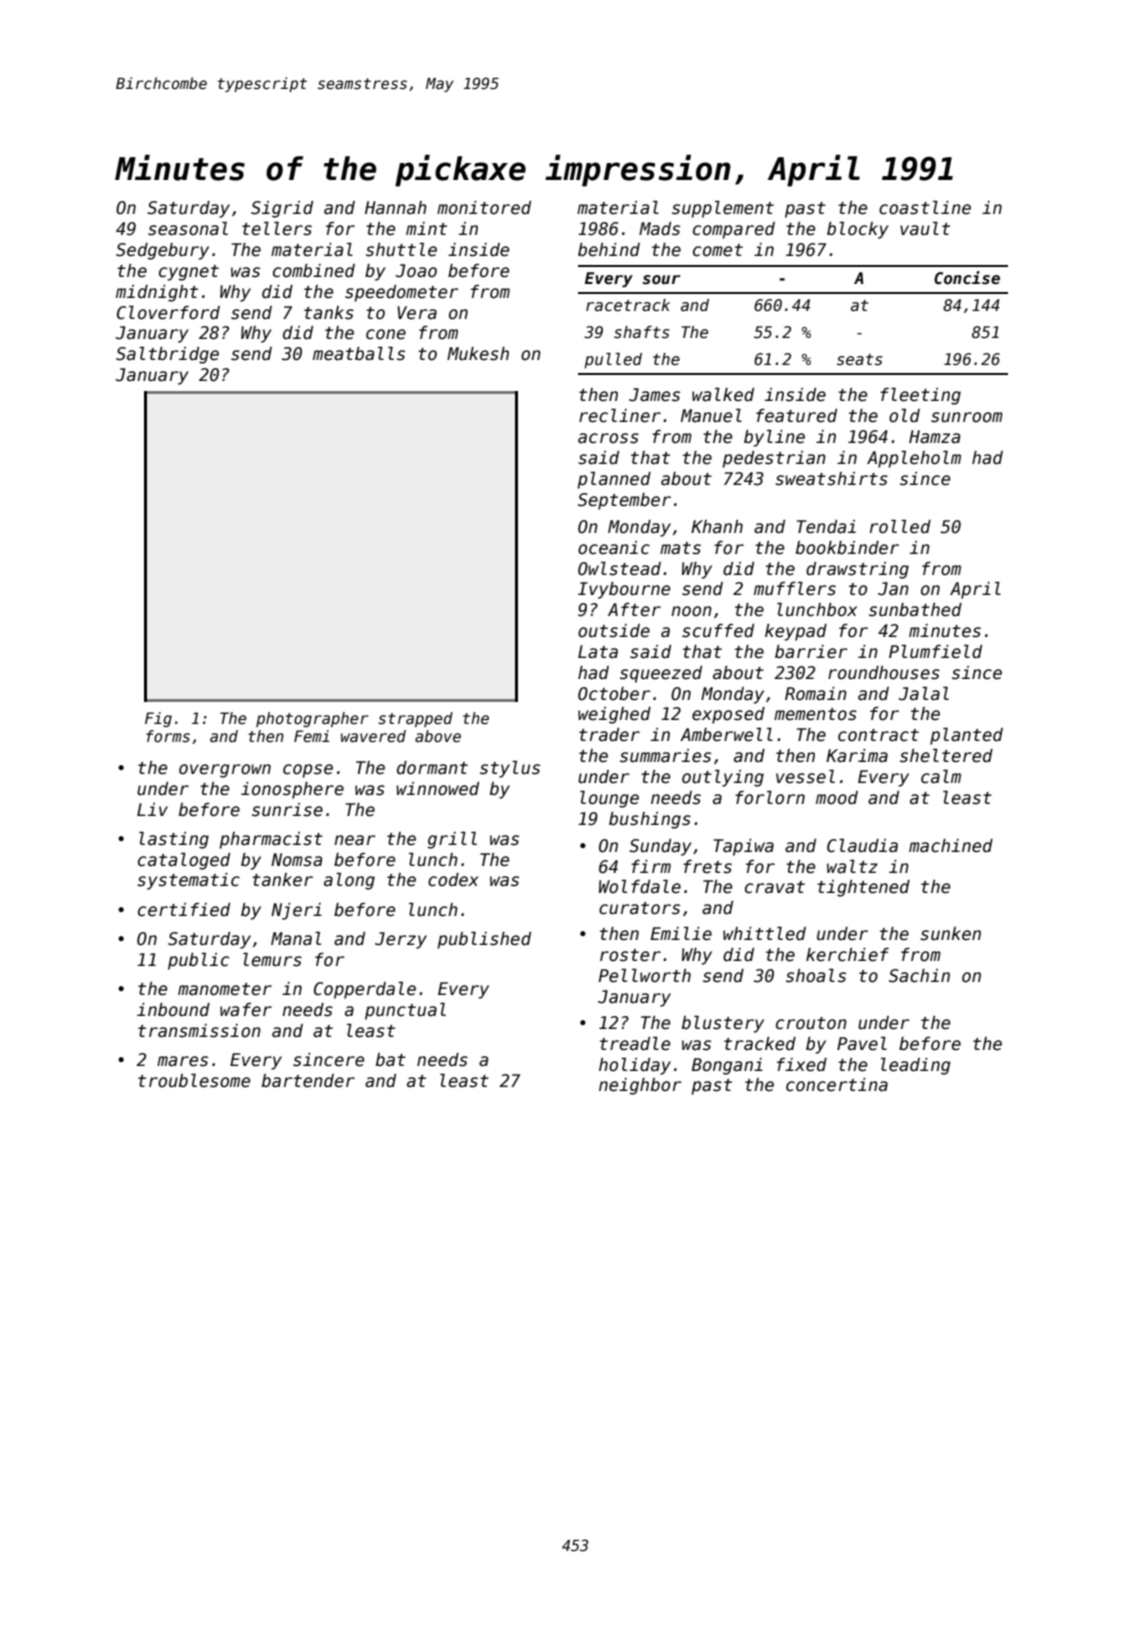 The width and height of the image is (1124, 1628). I want to click on Owlstead, so click(619, 569).
